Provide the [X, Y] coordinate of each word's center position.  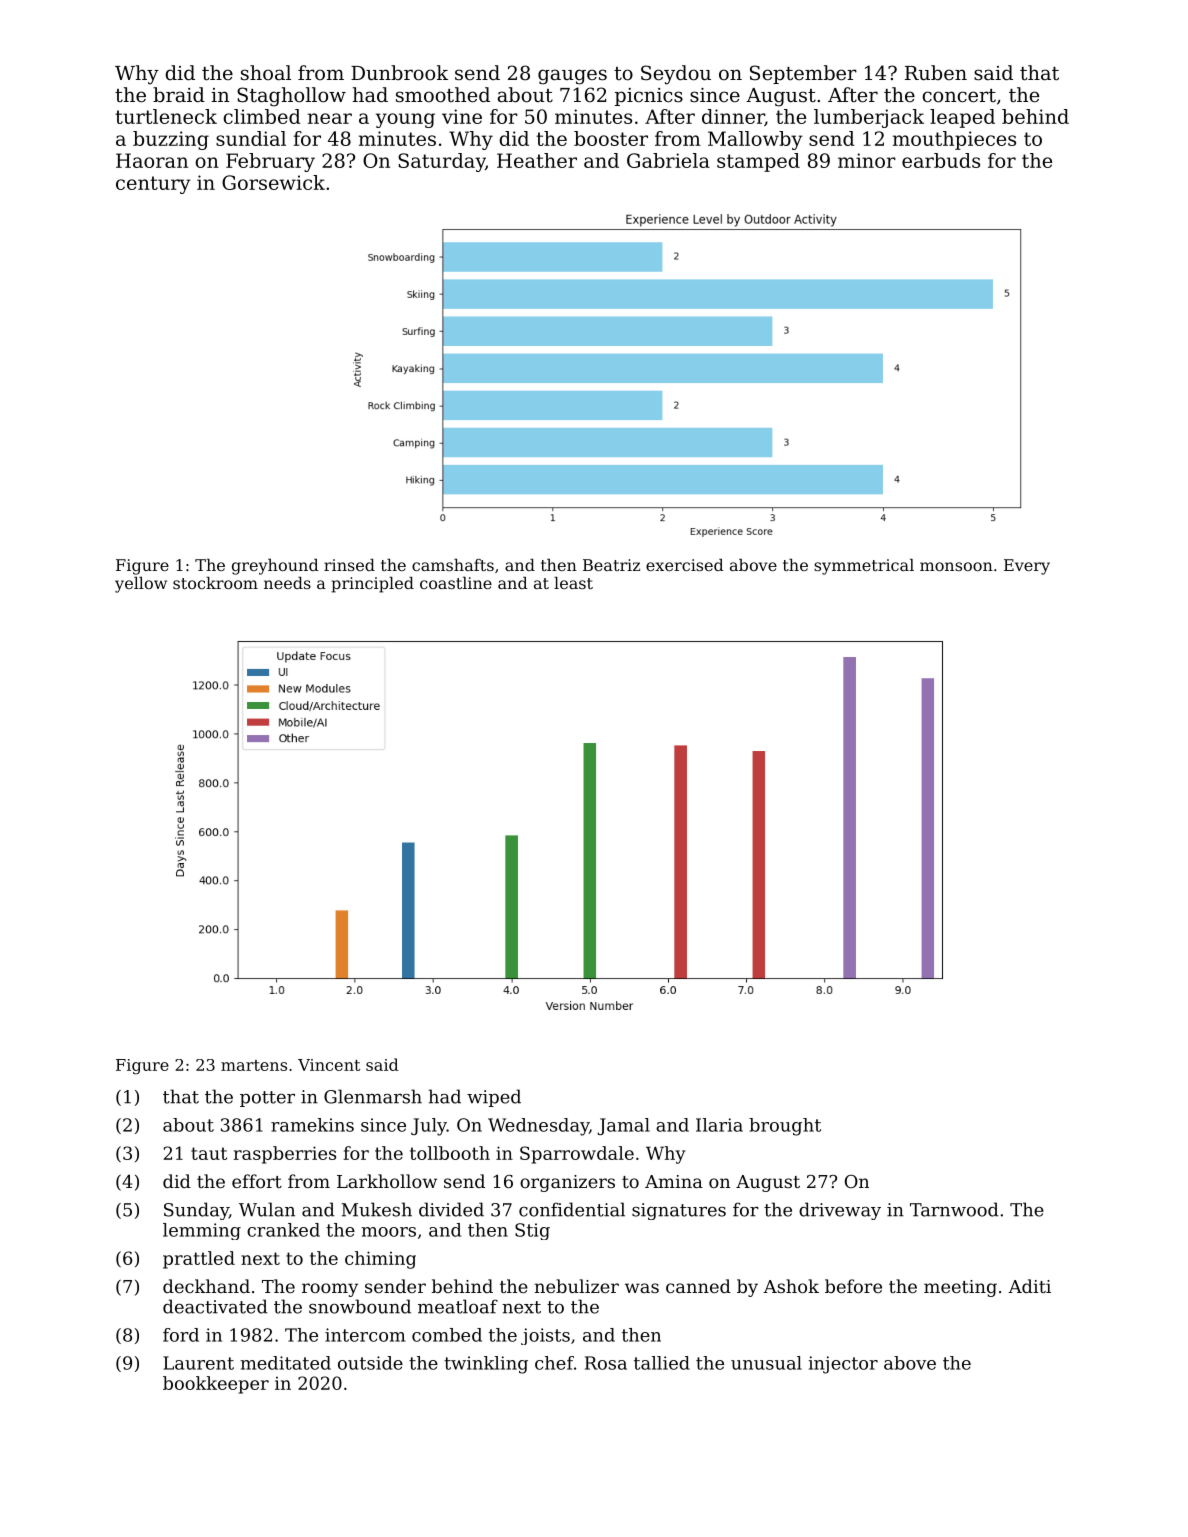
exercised [685, 565]
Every [1027, 567]
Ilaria [719, 1125]
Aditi [1029, 1286]
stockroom [215, 583]
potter [267, 1099]
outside [370, 1363]
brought [785, 1127]
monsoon [956, 566]
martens [254, 1065]
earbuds [941, 160]
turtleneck [166, 116]
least [573, 583]
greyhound [275, 567]
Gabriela [668, 160]
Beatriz [611, 565]
